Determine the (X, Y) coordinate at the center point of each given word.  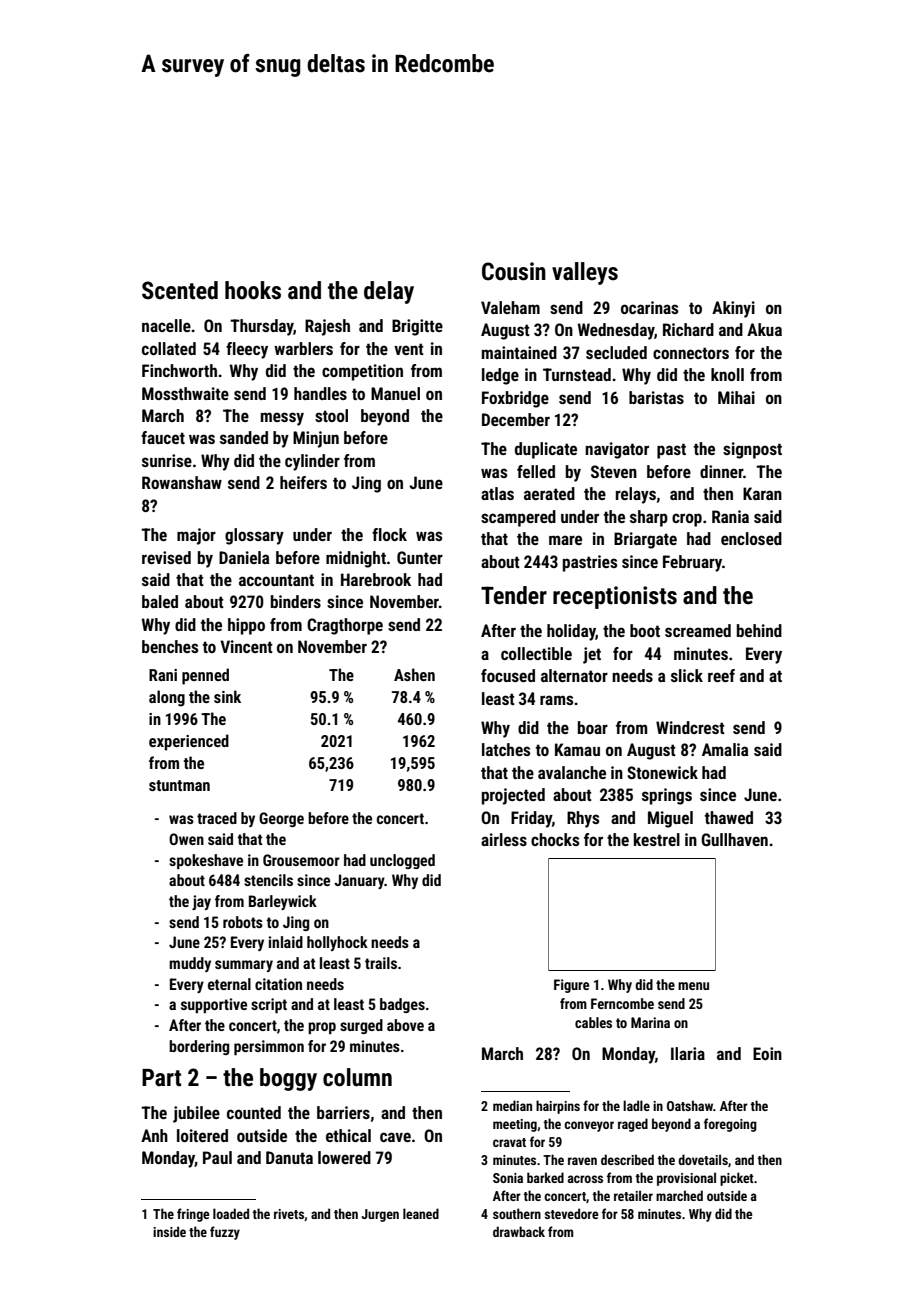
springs (667, 796)
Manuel (395, 393)
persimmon (269, 1047)
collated (169, 348)
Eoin (767, 1053)
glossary (254, 536)
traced (217, 818)
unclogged (402, 861)
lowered (344, 1157)
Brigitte (417, 327)
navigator (617, 450)
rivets (289, 1214)
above (405, 1025)
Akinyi (733, 309)
